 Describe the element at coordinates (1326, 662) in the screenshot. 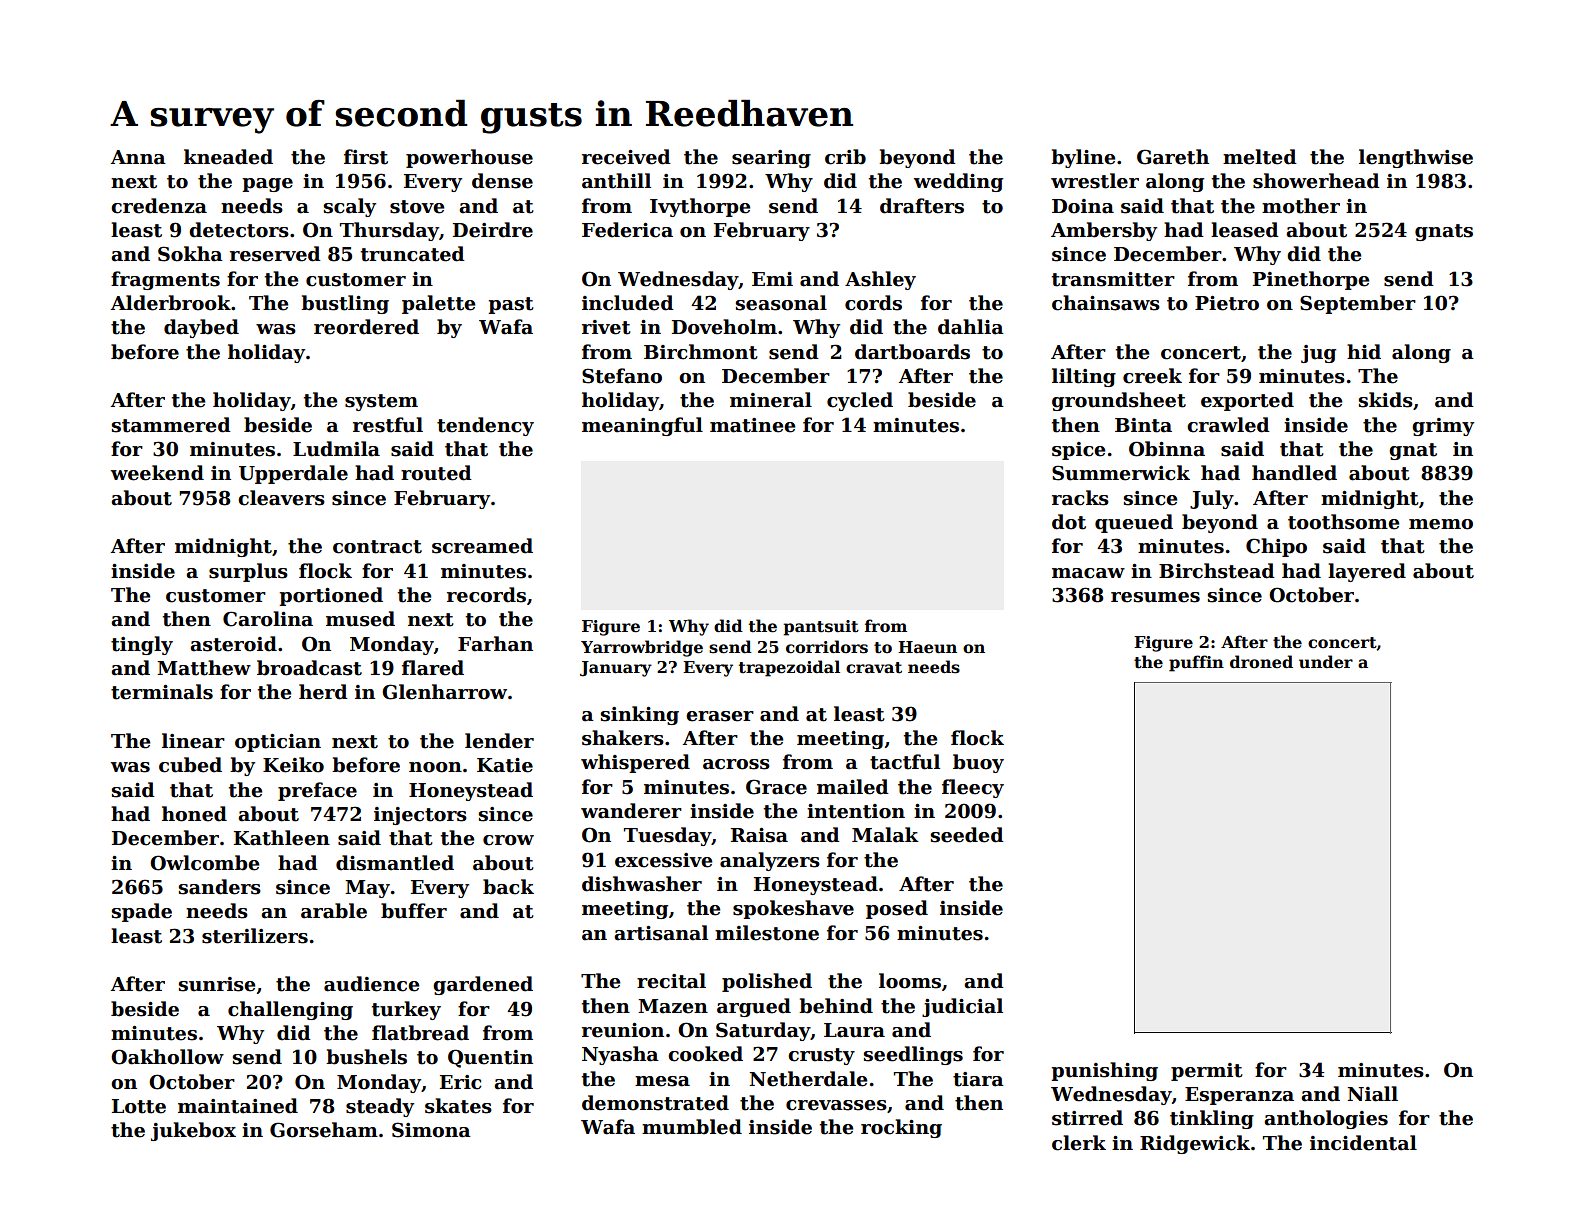

I see `under` at that location.
